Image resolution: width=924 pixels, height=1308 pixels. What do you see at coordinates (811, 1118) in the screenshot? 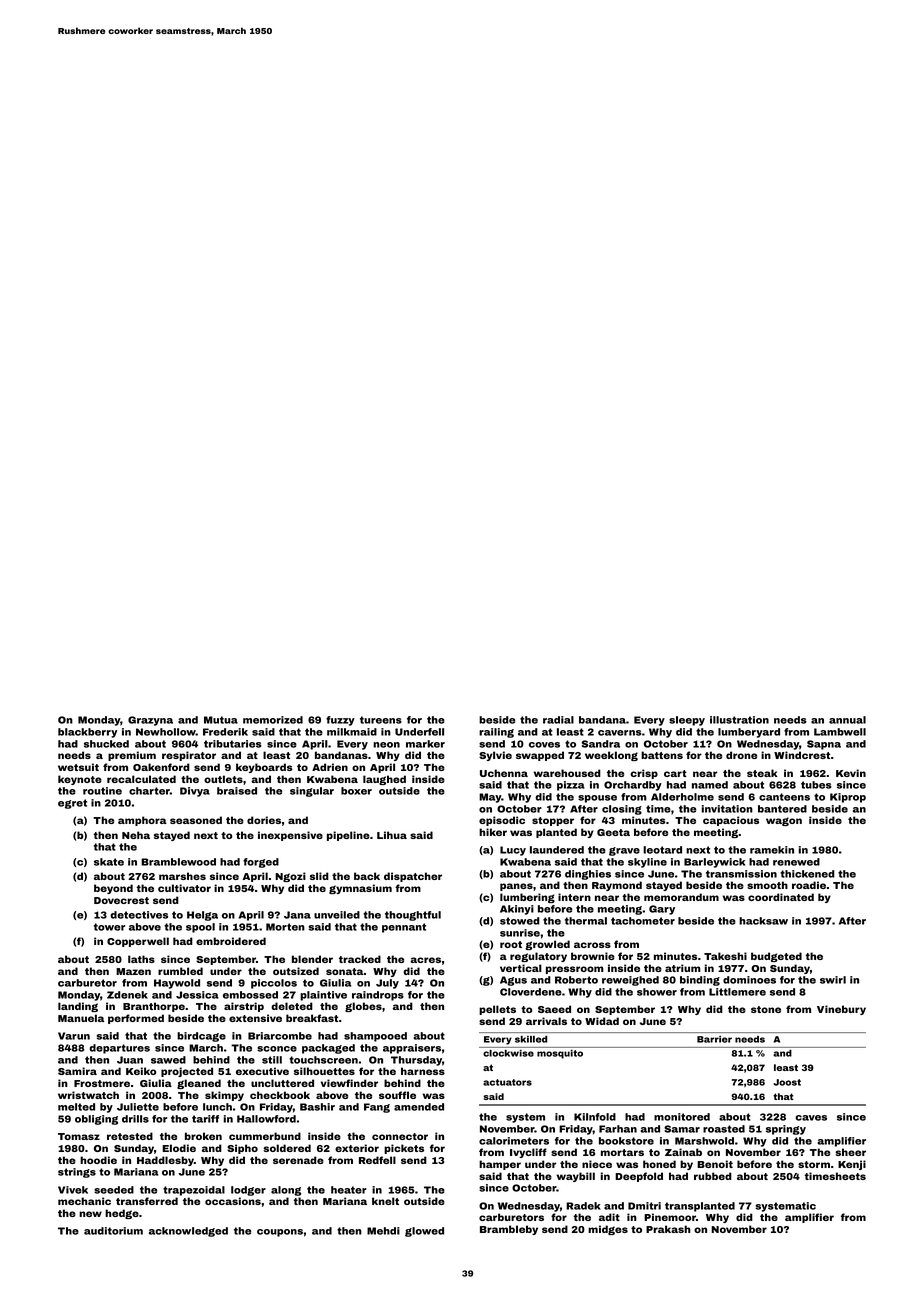
I see `caves` at bounding box center [811, 1118].
